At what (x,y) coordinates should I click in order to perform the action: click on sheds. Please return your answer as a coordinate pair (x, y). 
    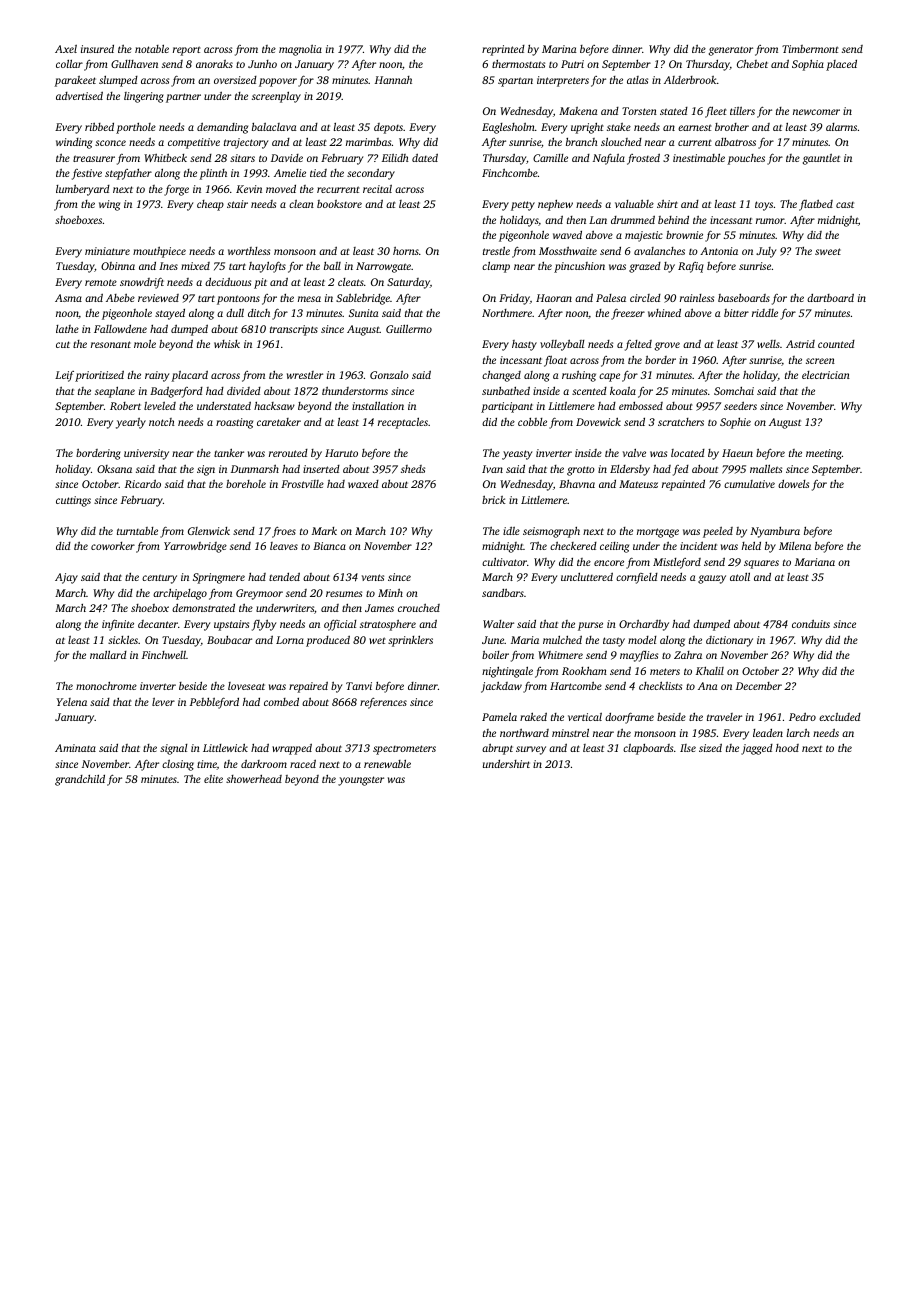
    Looking at the image, I should click on (413, 469).
